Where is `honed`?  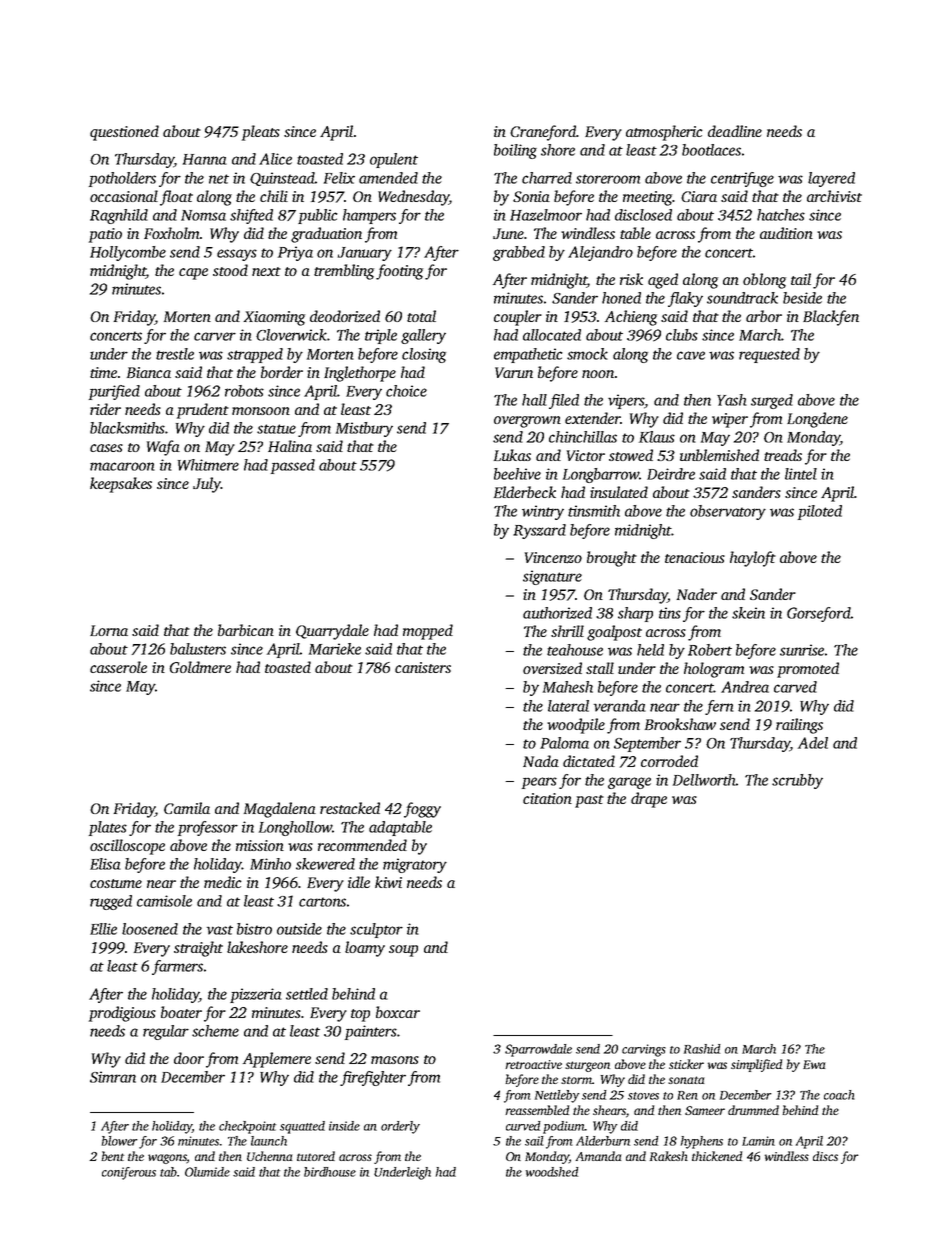 honed is located at coordinates (621, 298).
